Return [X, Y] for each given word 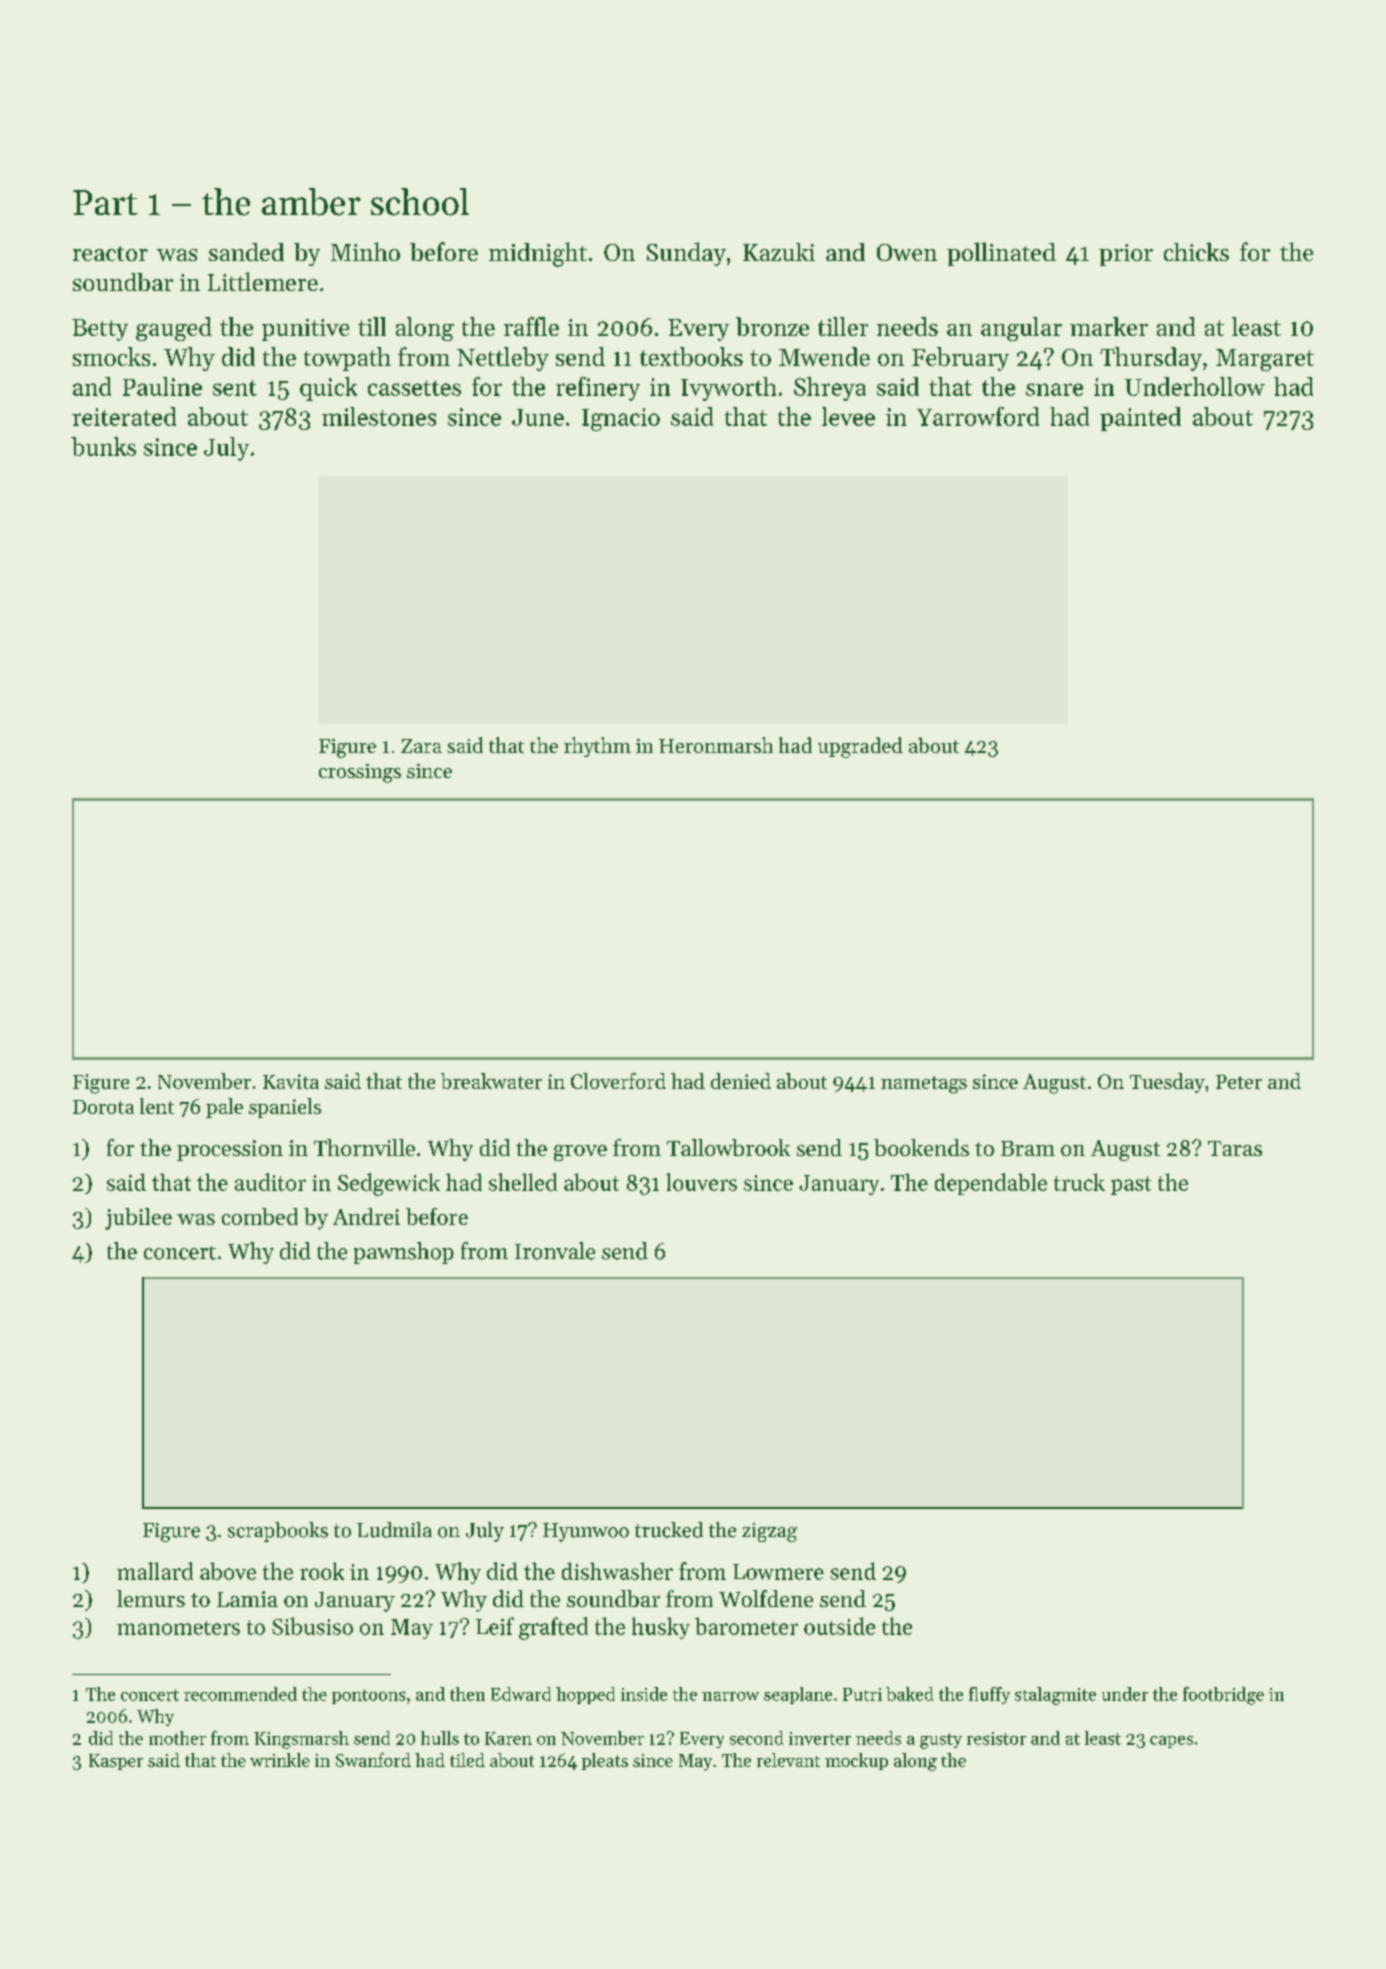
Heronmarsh [716, 745]
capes [1171, 1742]
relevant [788, 1760]
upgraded [860, 747]
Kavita [291, 1081]
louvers [701, 1182]
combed [260, 1216]
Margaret [1265, 360]
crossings [360, 773]
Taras [1235, 1148]
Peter [1239, 1081]
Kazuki [779, 252]
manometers [178, 1628]
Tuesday [1167, 1083]
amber [311, 202]
